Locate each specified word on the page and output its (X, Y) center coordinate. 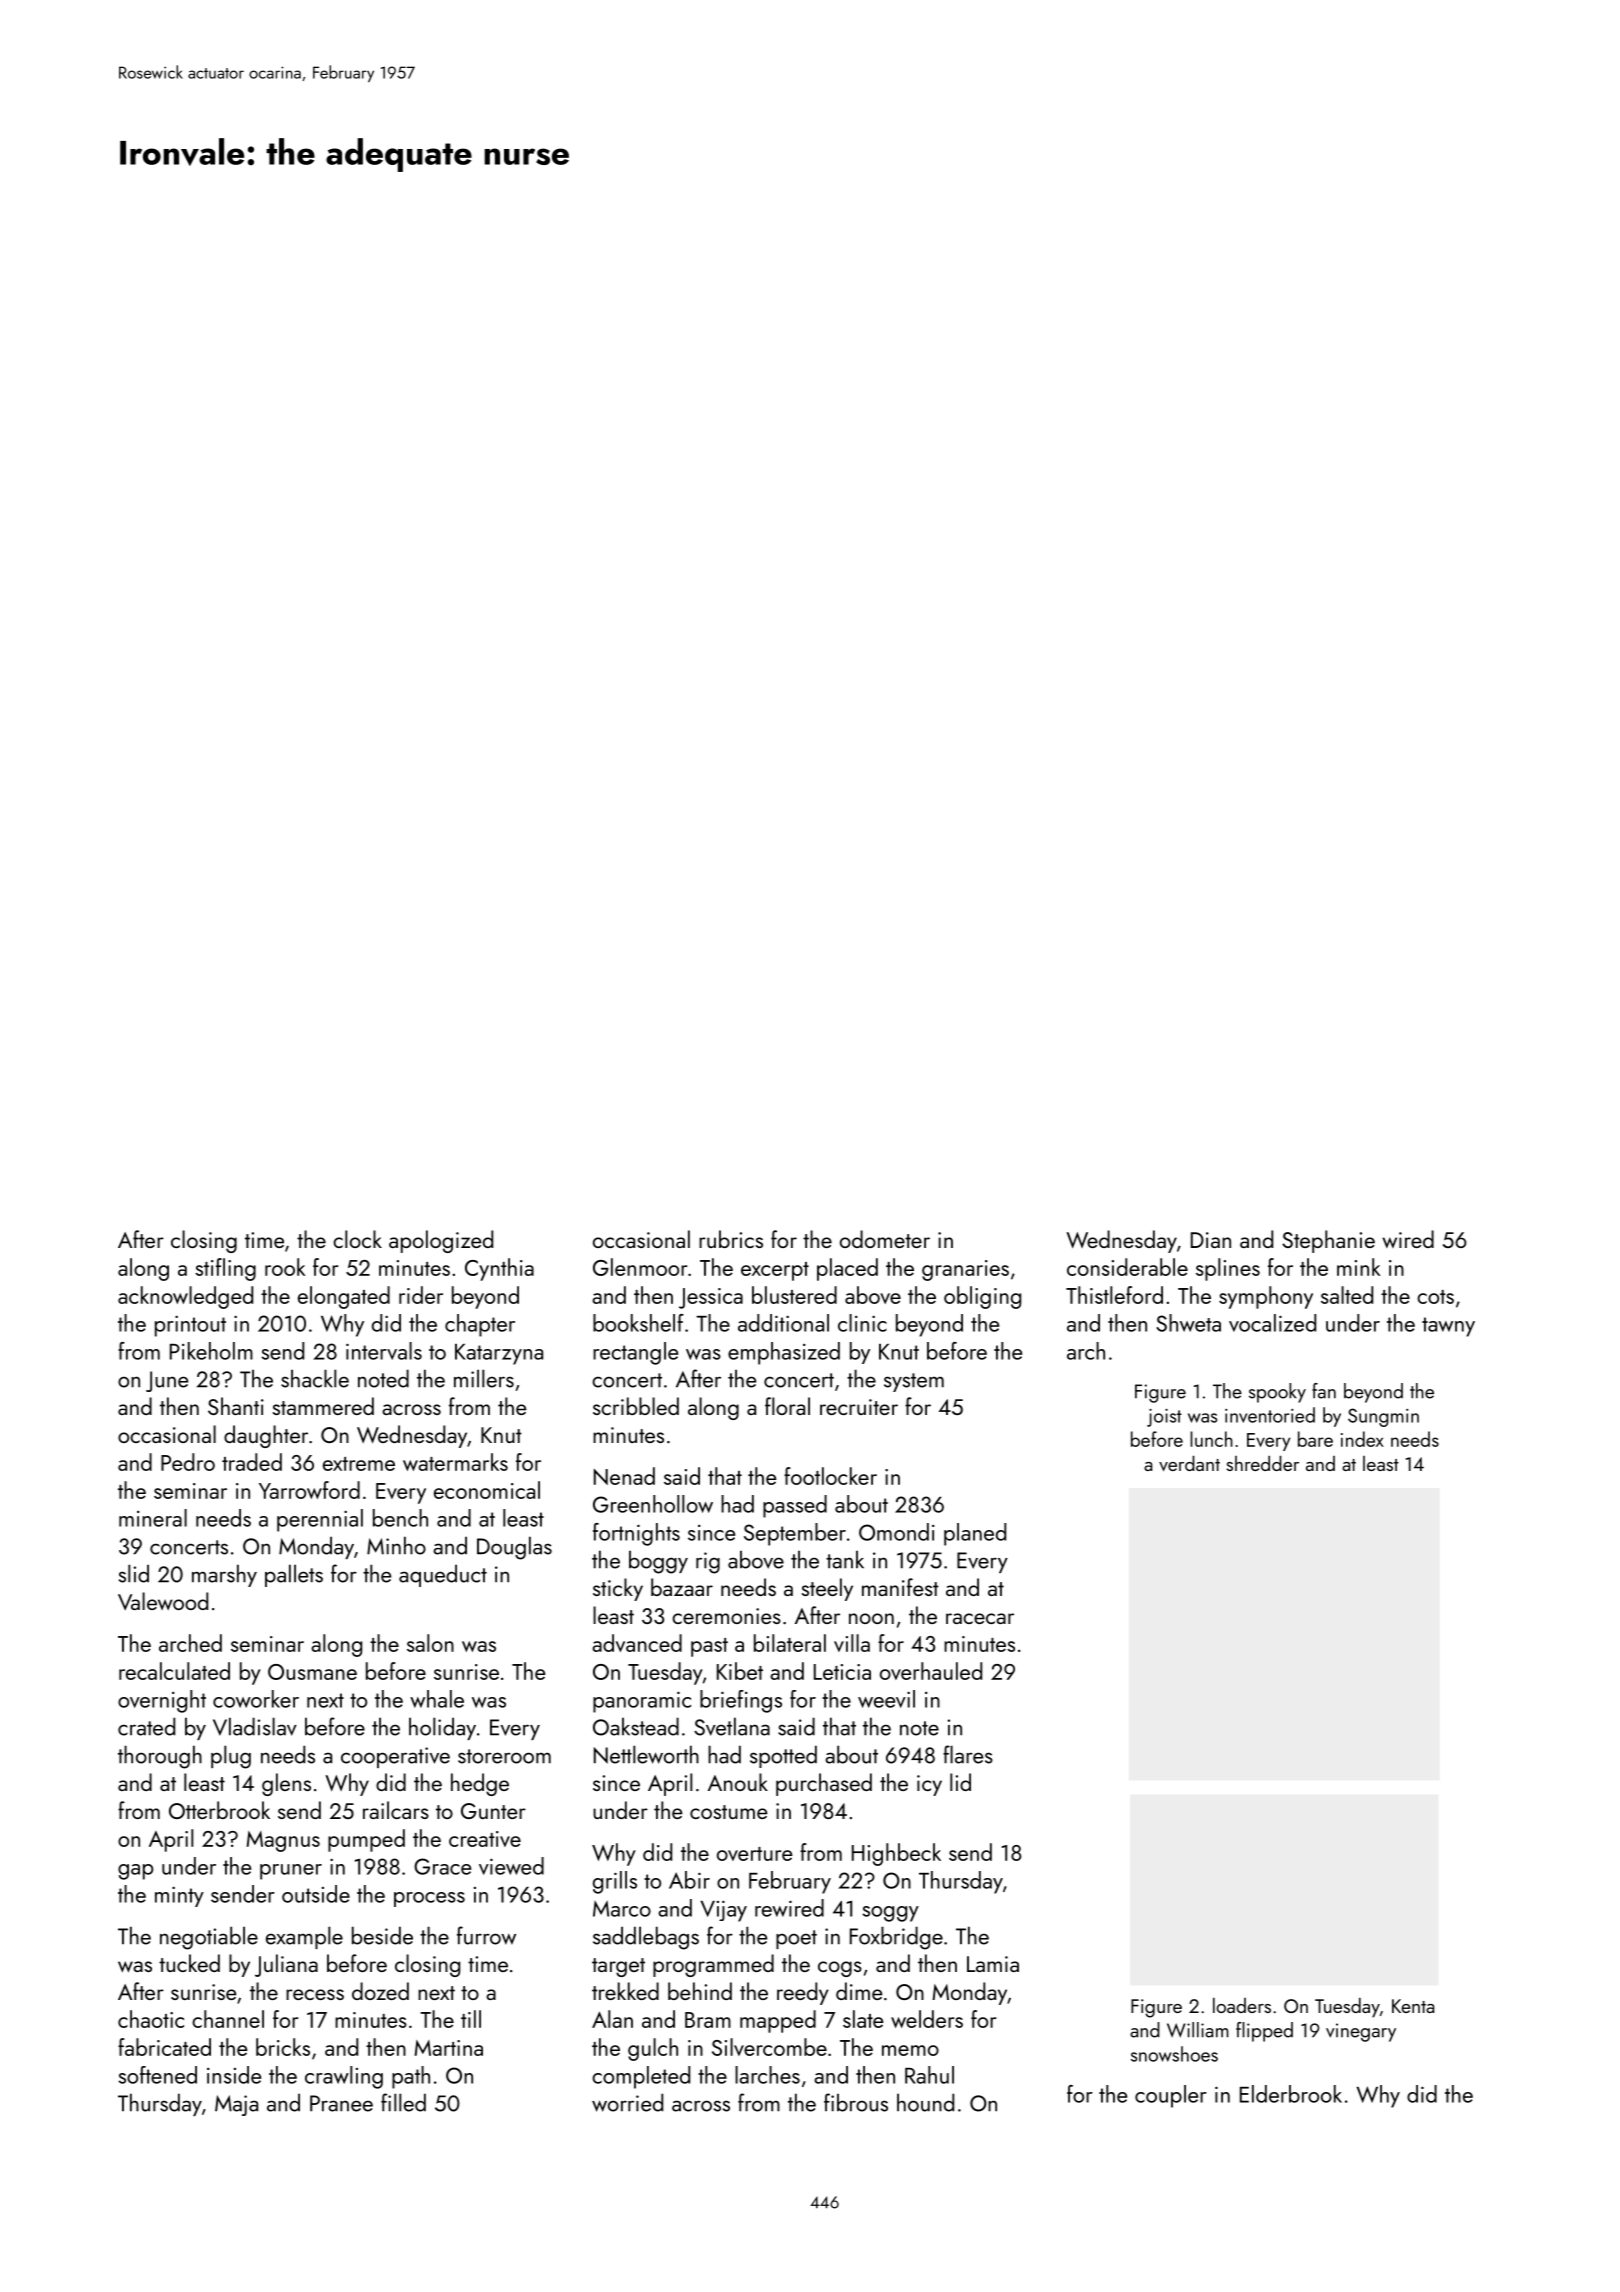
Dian (1211, 1240)
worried (627, 2102)
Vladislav (255, 1726)
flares (968, 1754)
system (914, 1382)
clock (357, 1239)
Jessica (711, 1298)
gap (135, 1872)
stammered (323, 1406)
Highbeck (896, 1854)
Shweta (1188, 1323)
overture (755, 1854)
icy (929, 1785)
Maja (236, 2105)
